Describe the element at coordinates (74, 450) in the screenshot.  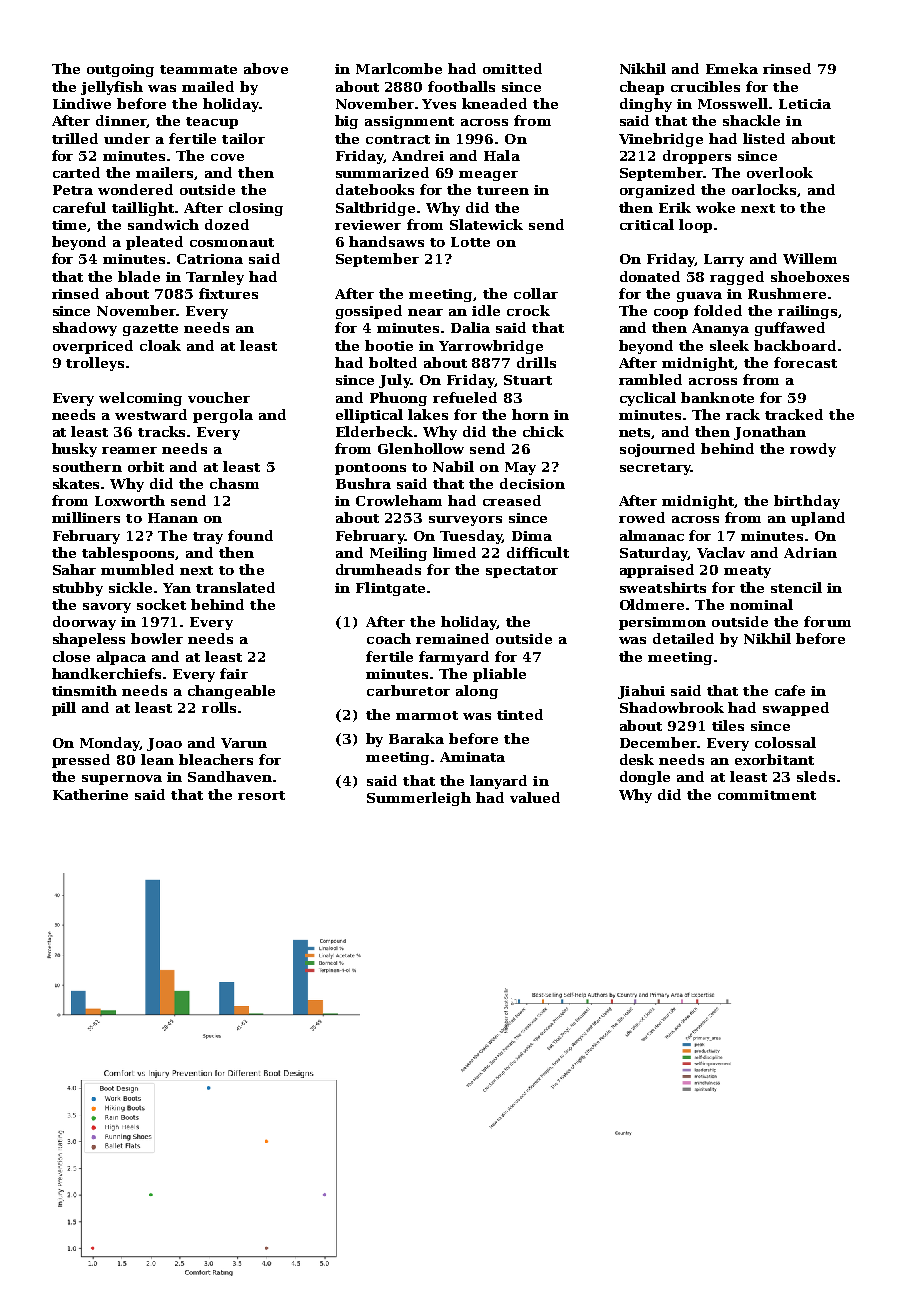
I see `husky` at that location.
